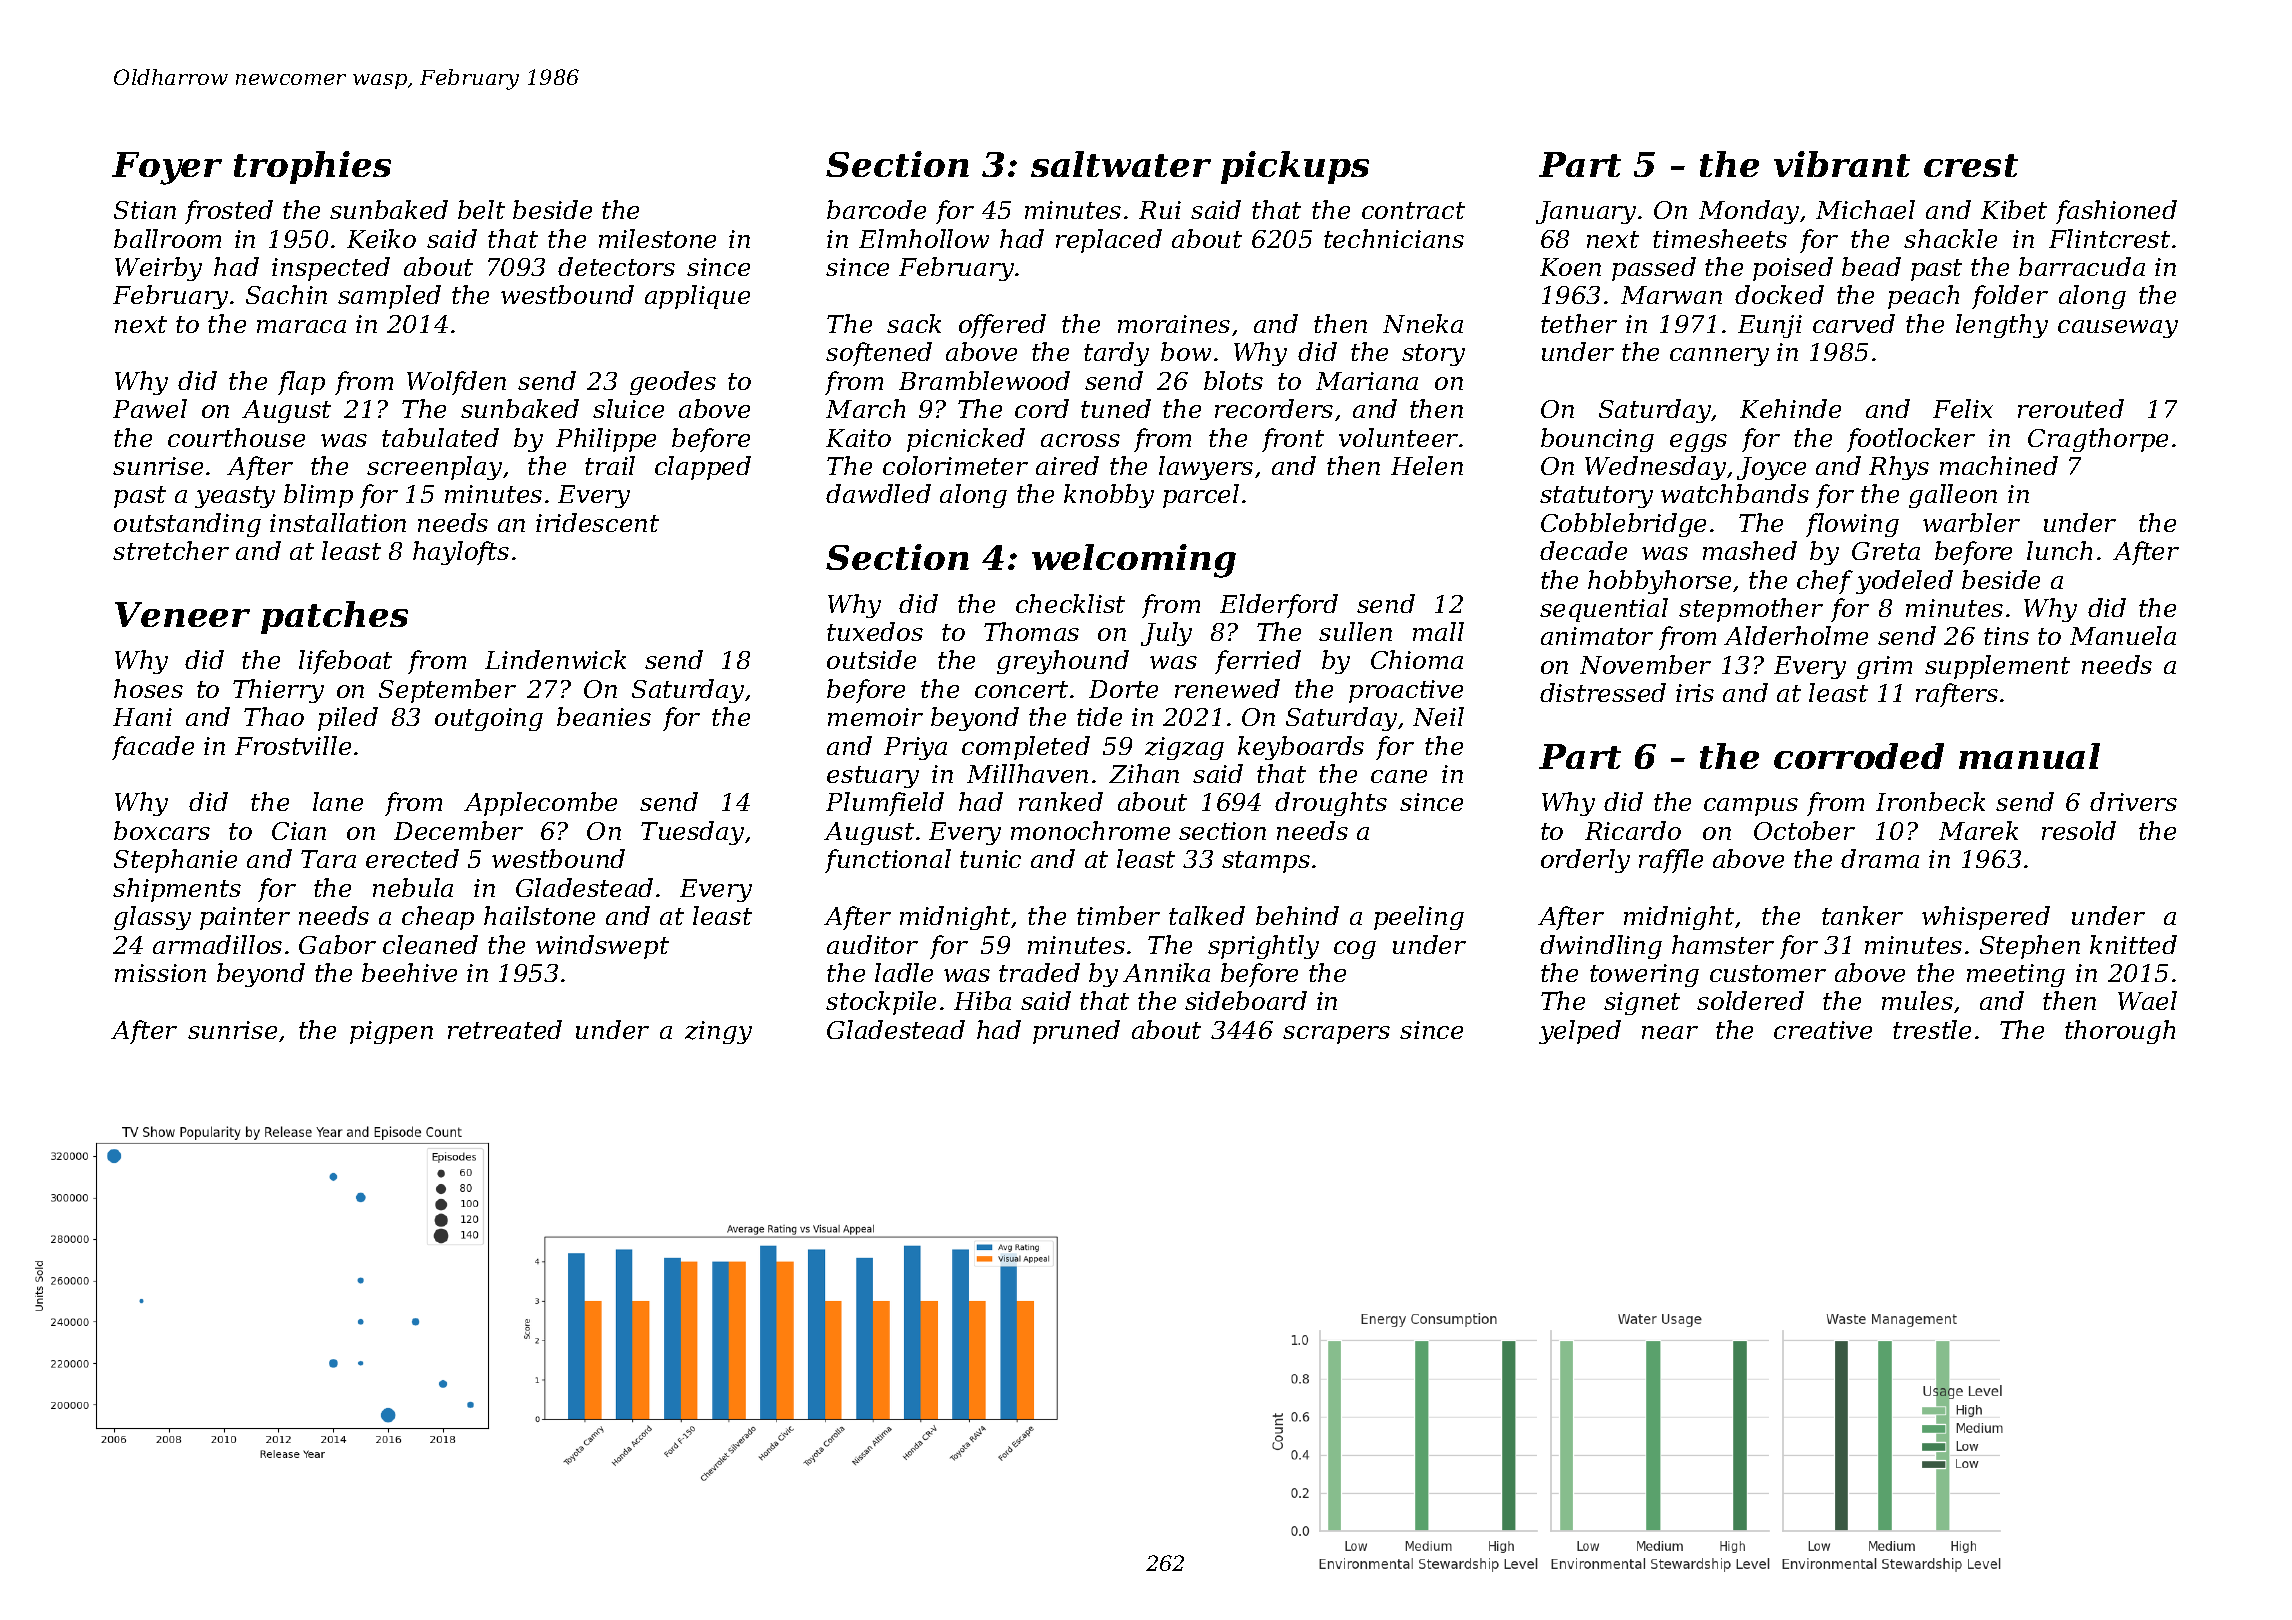 This image has width=2292, height=1620. I want to click on whispered, so click(1986, 918).
